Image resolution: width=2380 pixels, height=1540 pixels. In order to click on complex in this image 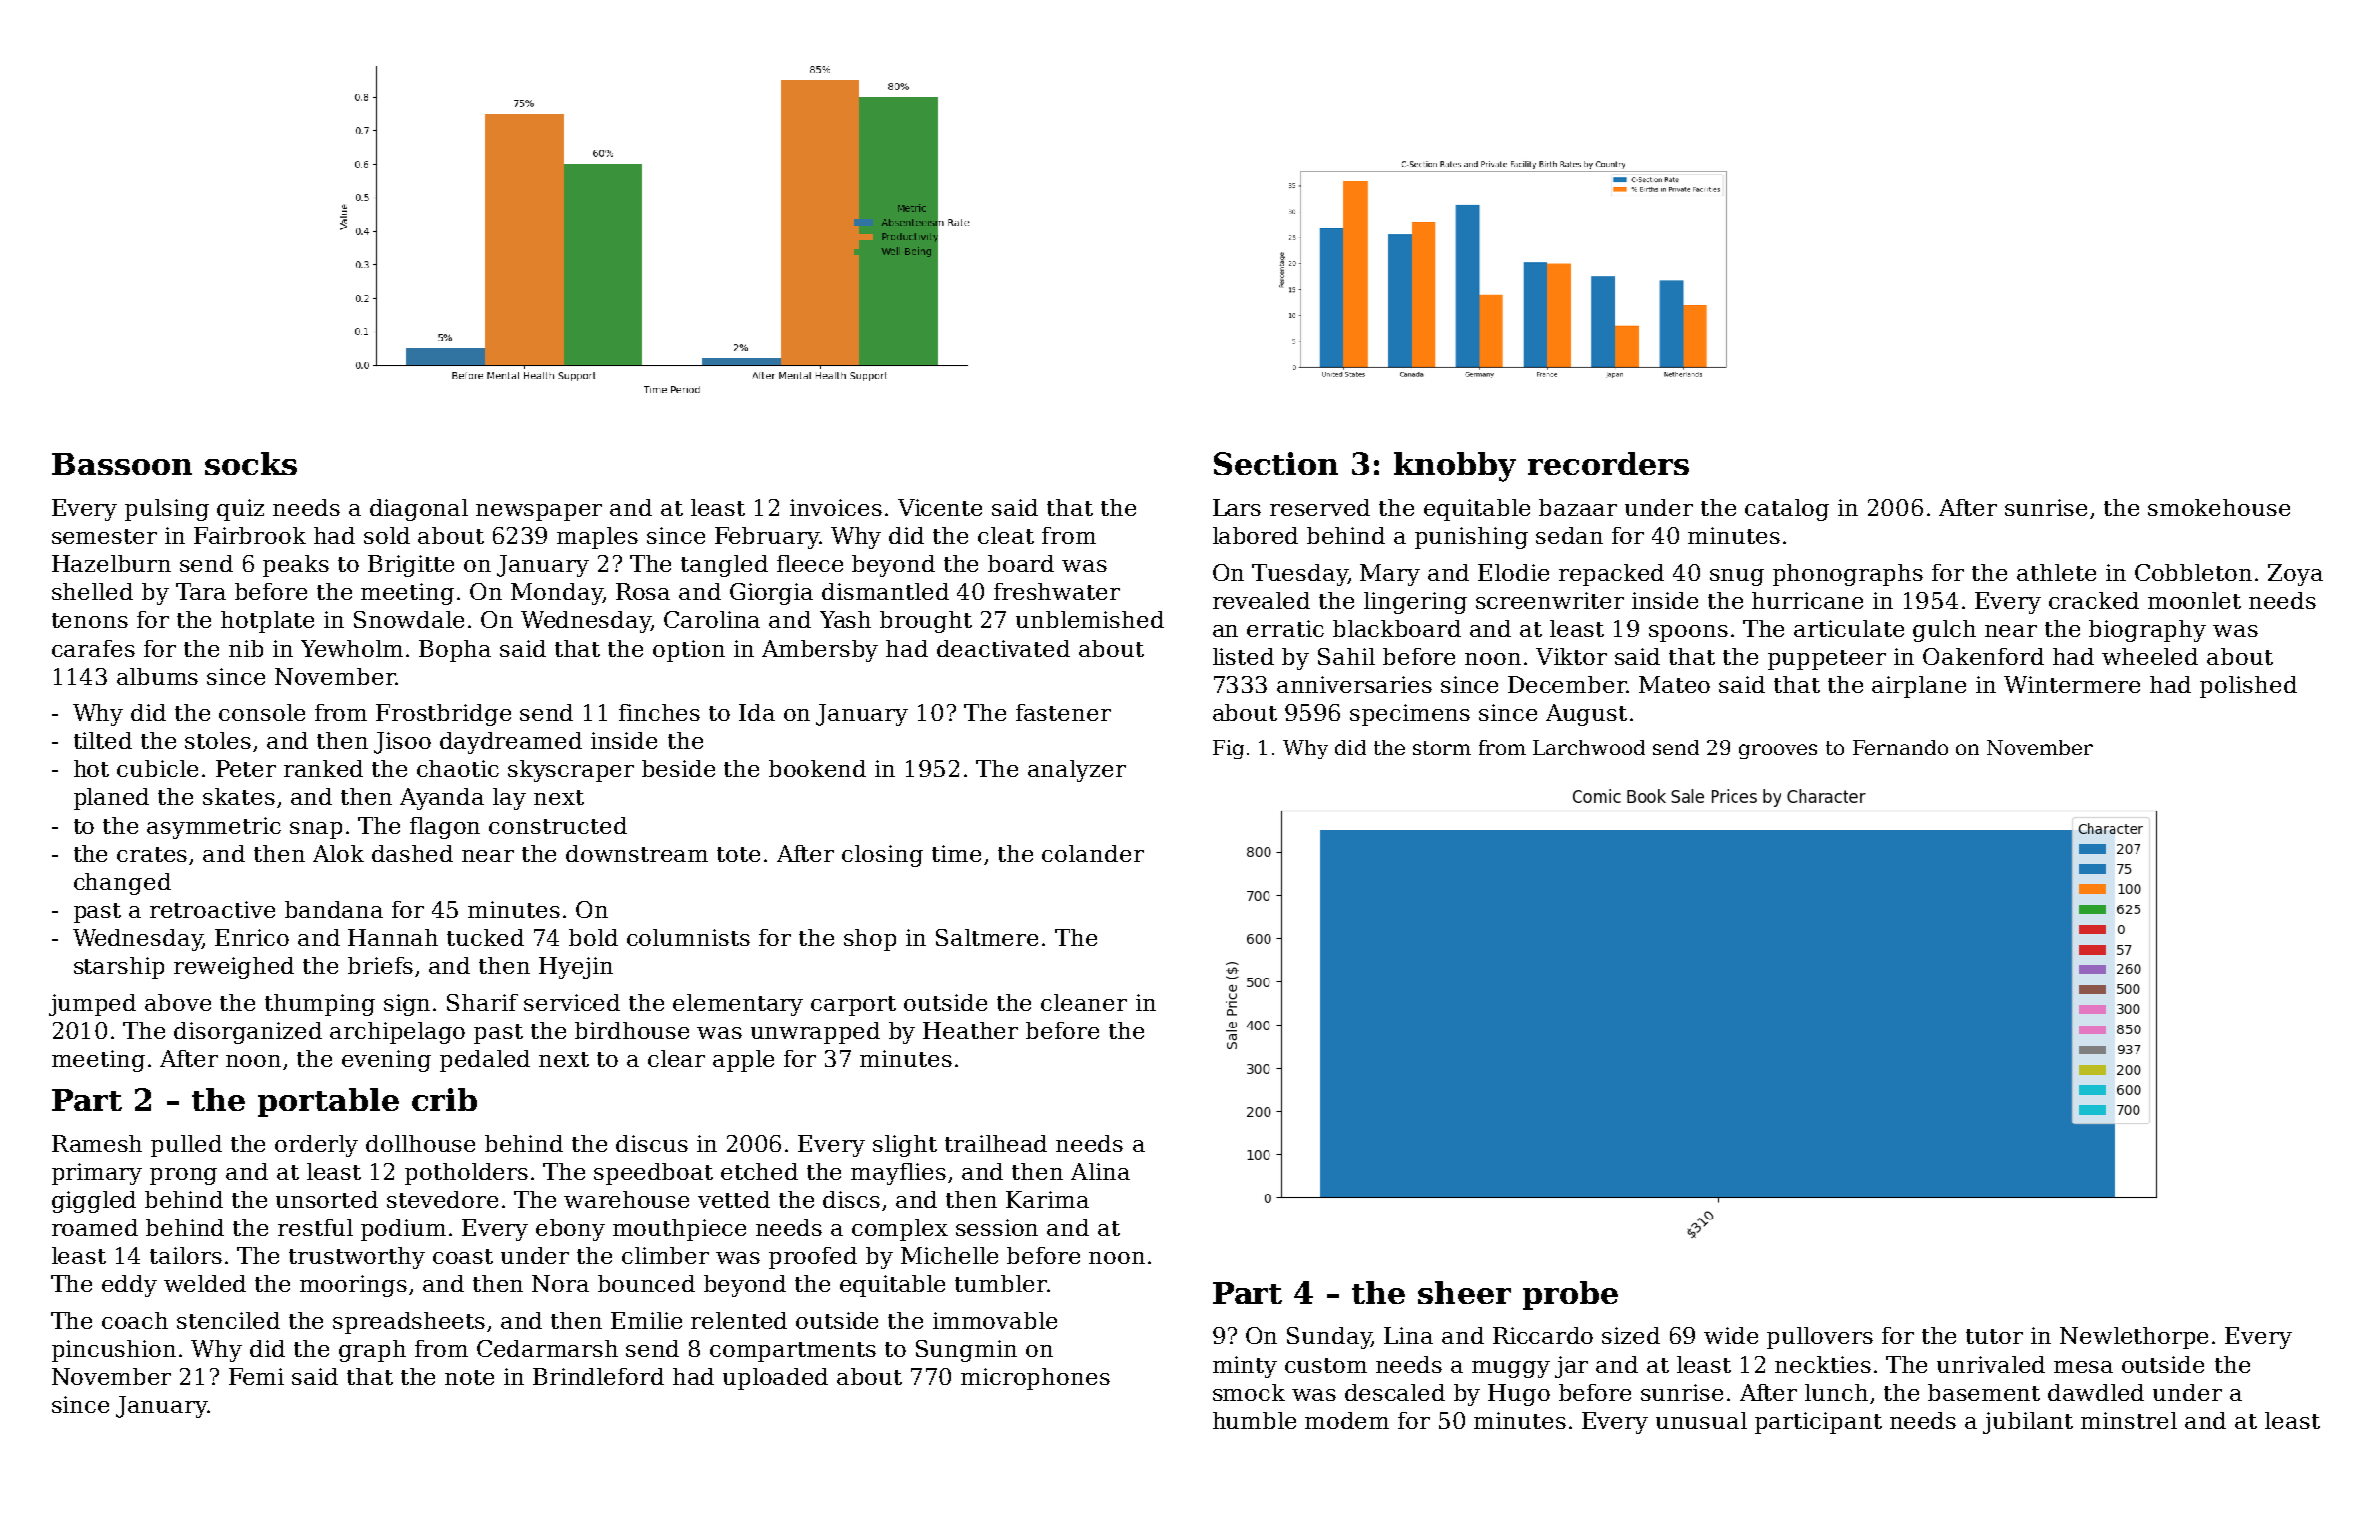, I will do `click(900, 1230)`.
